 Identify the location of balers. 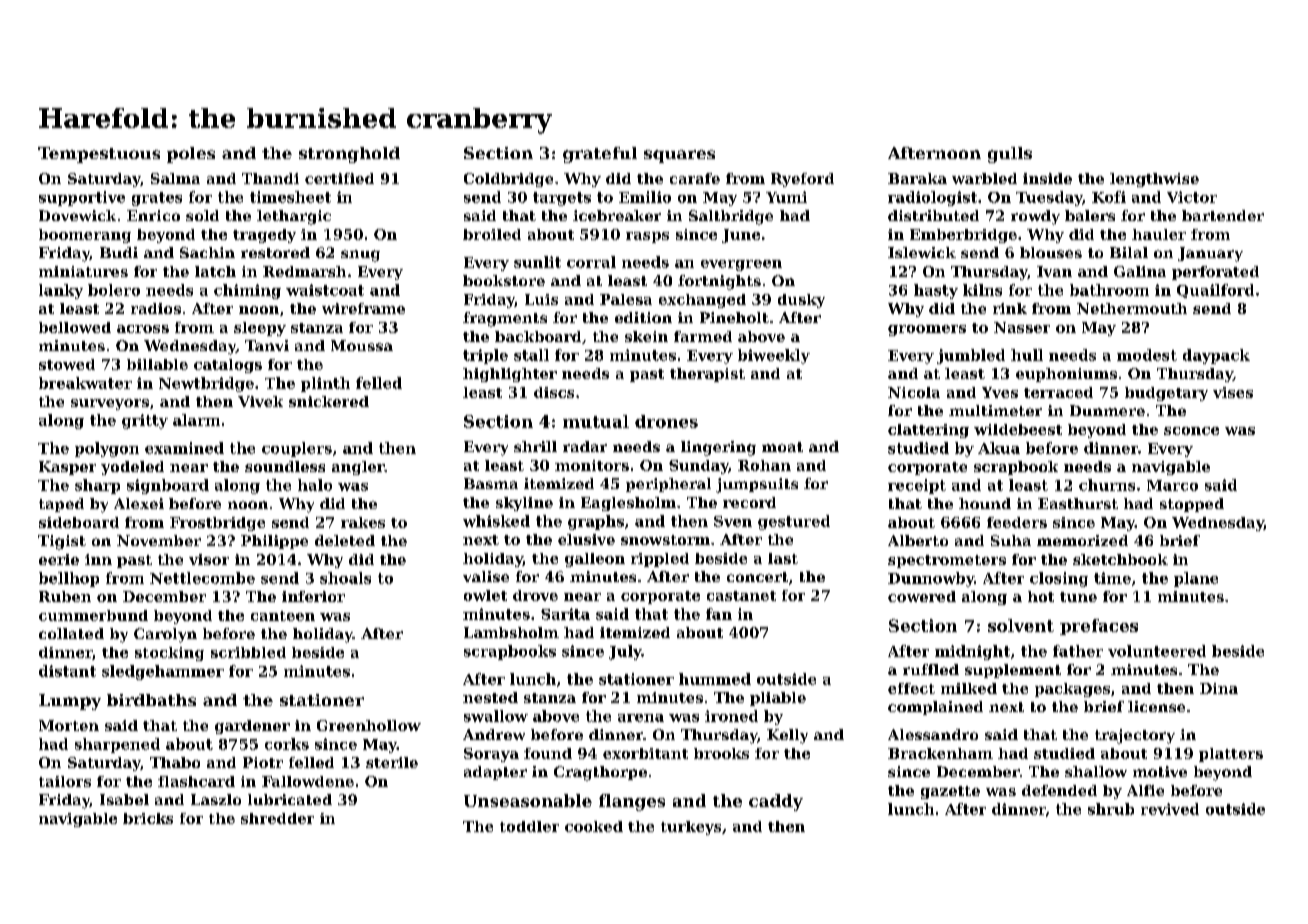
(1090, 215).
